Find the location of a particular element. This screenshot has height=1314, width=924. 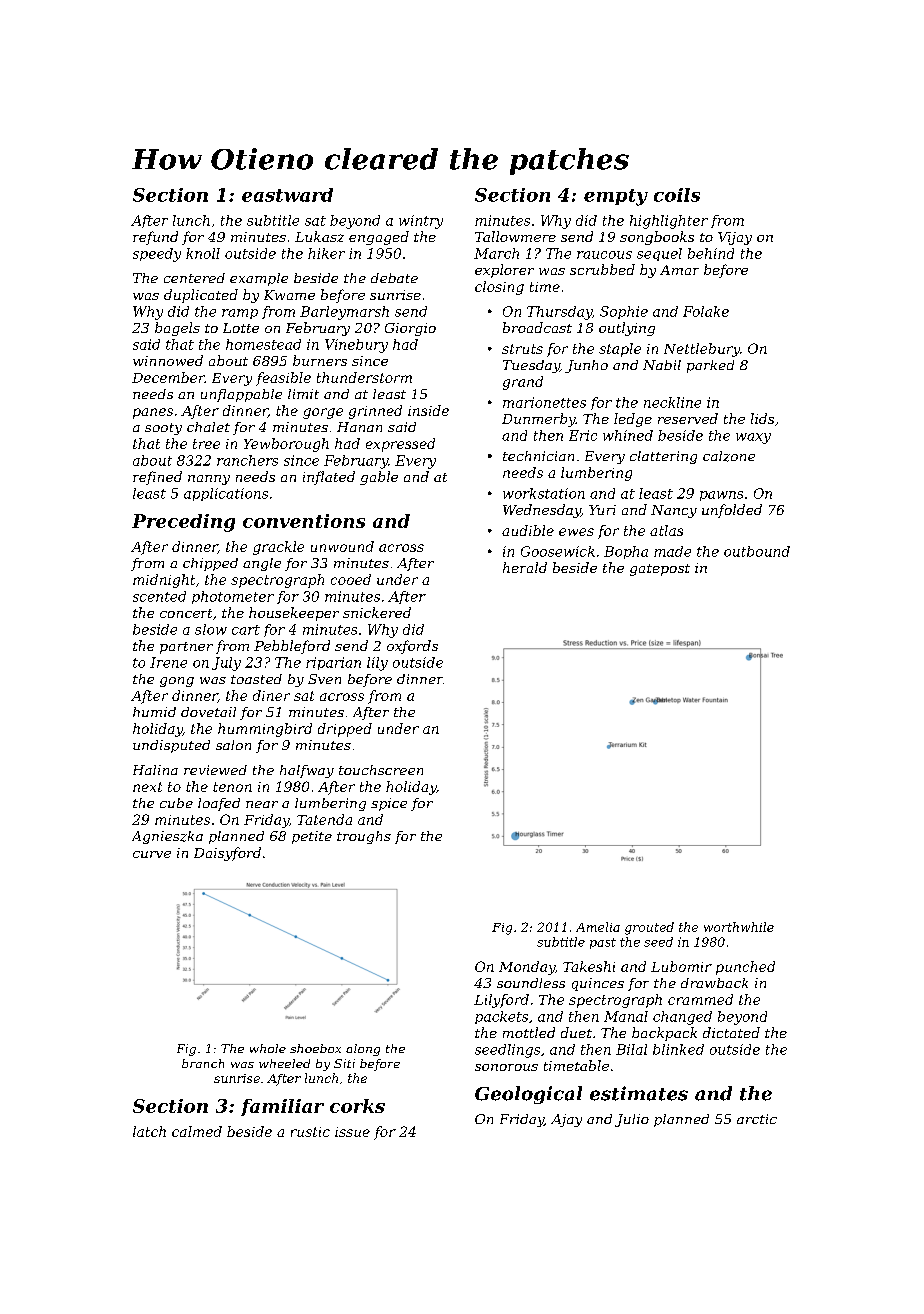

troughs is located at coordinates (364, 837).
